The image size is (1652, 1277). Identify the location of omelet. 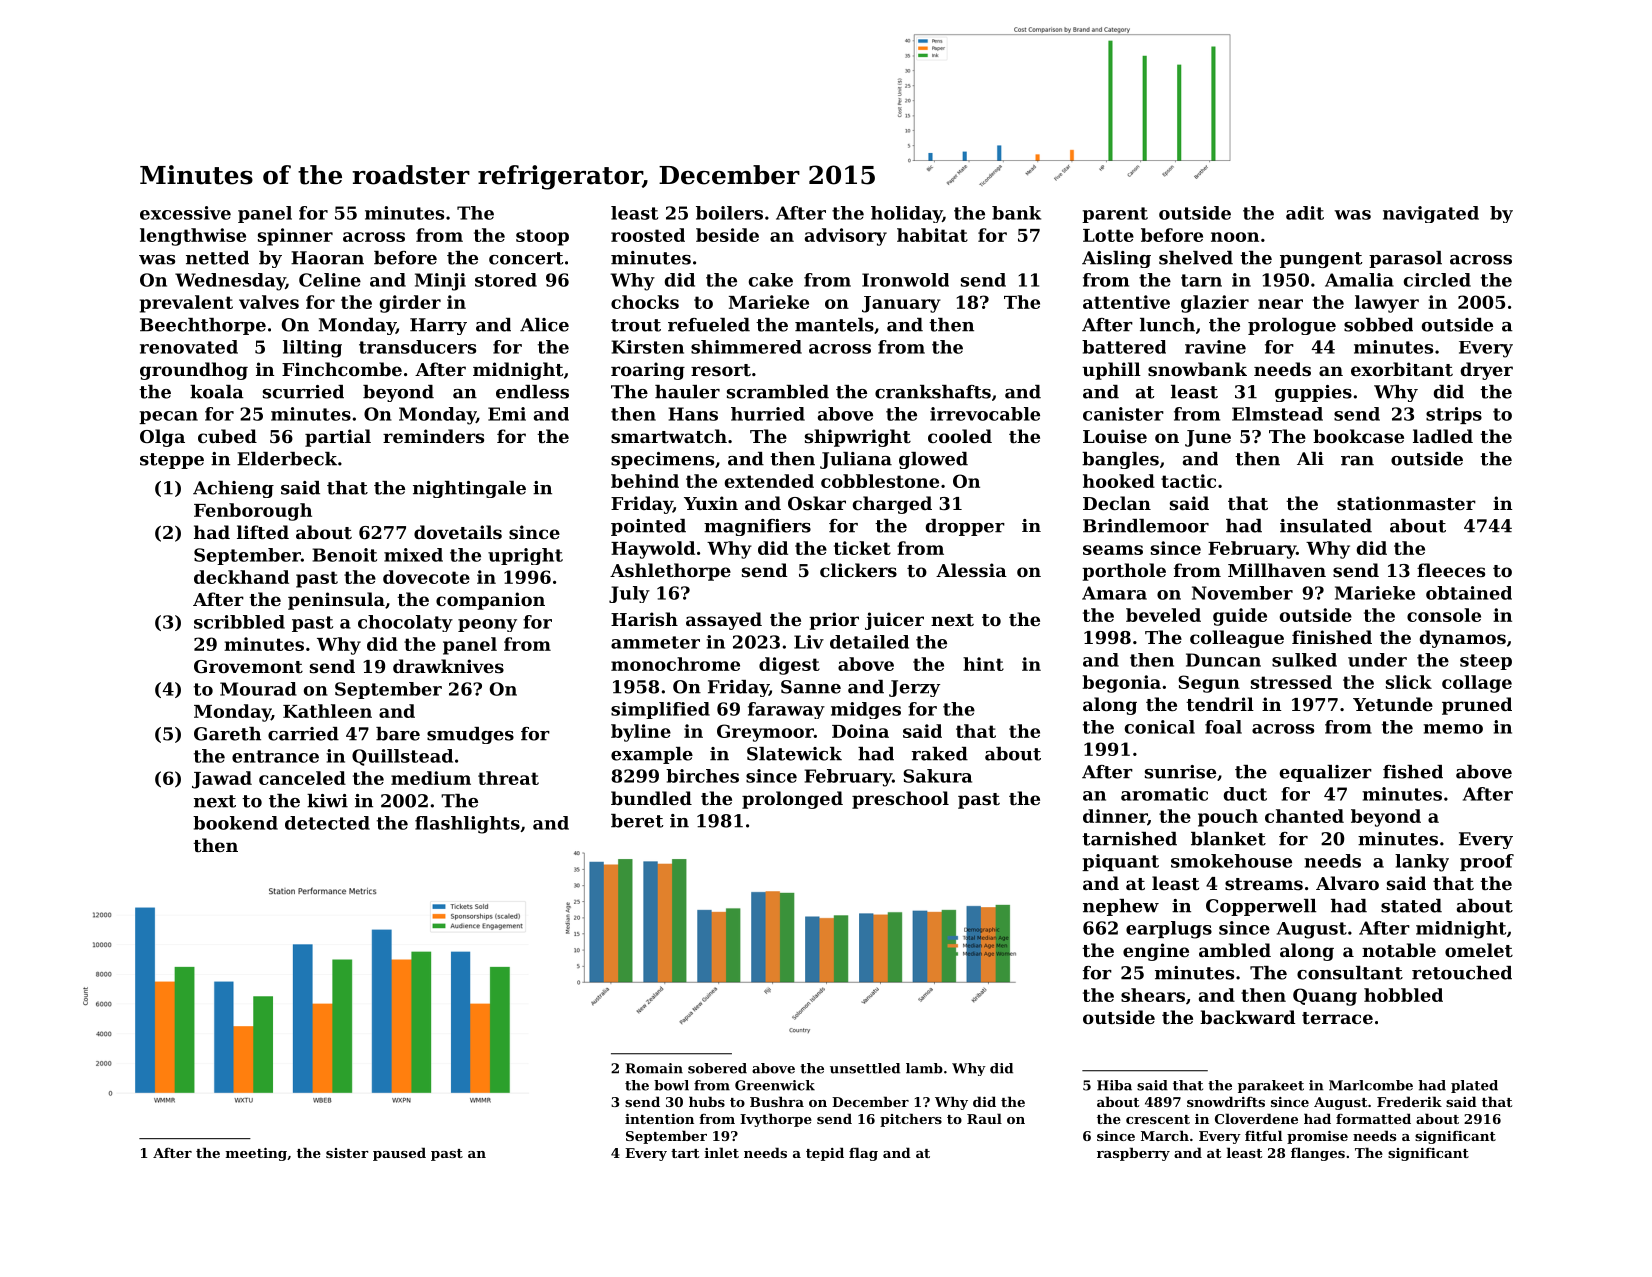
(1479, 950).
